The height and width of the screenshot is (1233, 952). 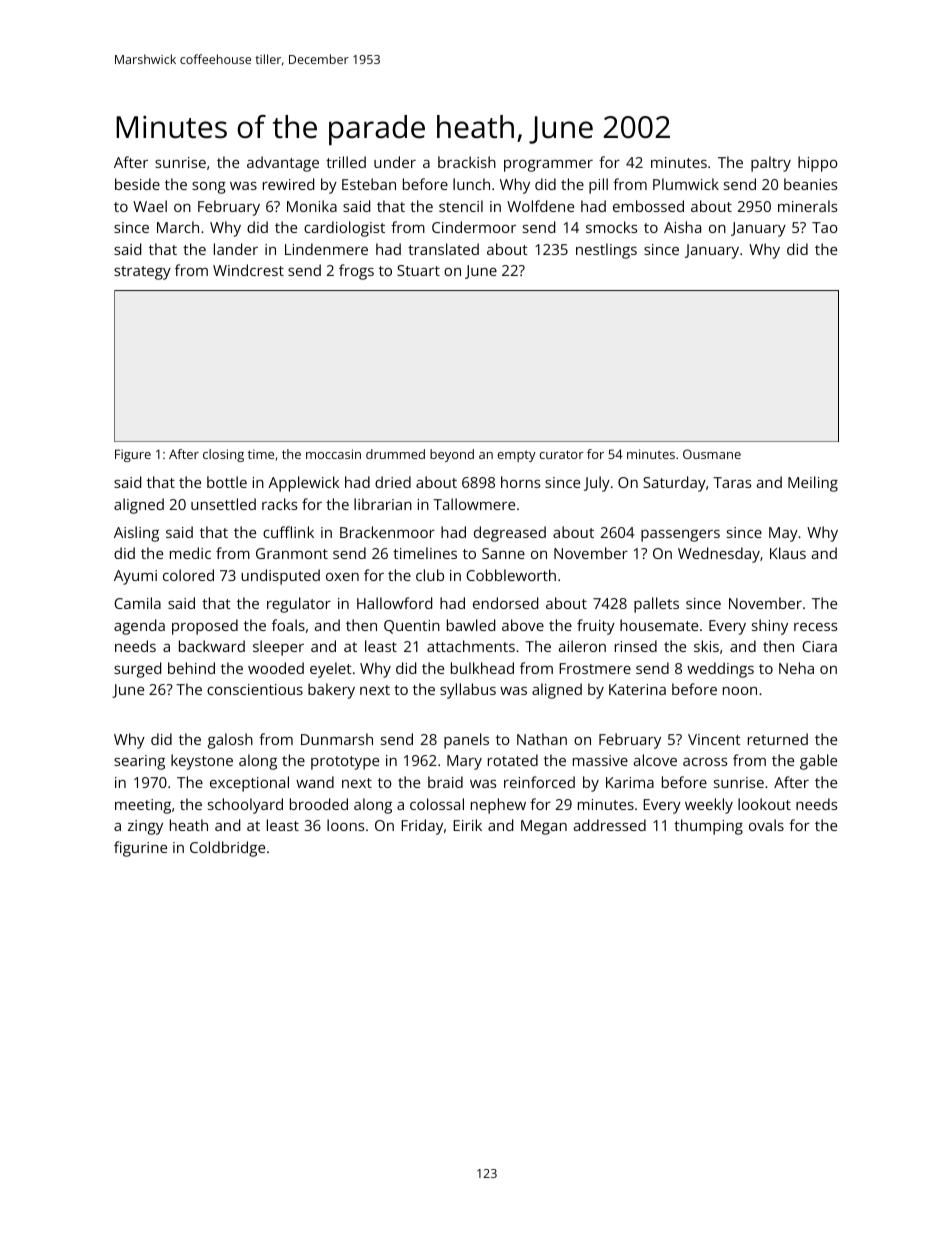 I want to click on endorsed, so click(x=505, y=603).
